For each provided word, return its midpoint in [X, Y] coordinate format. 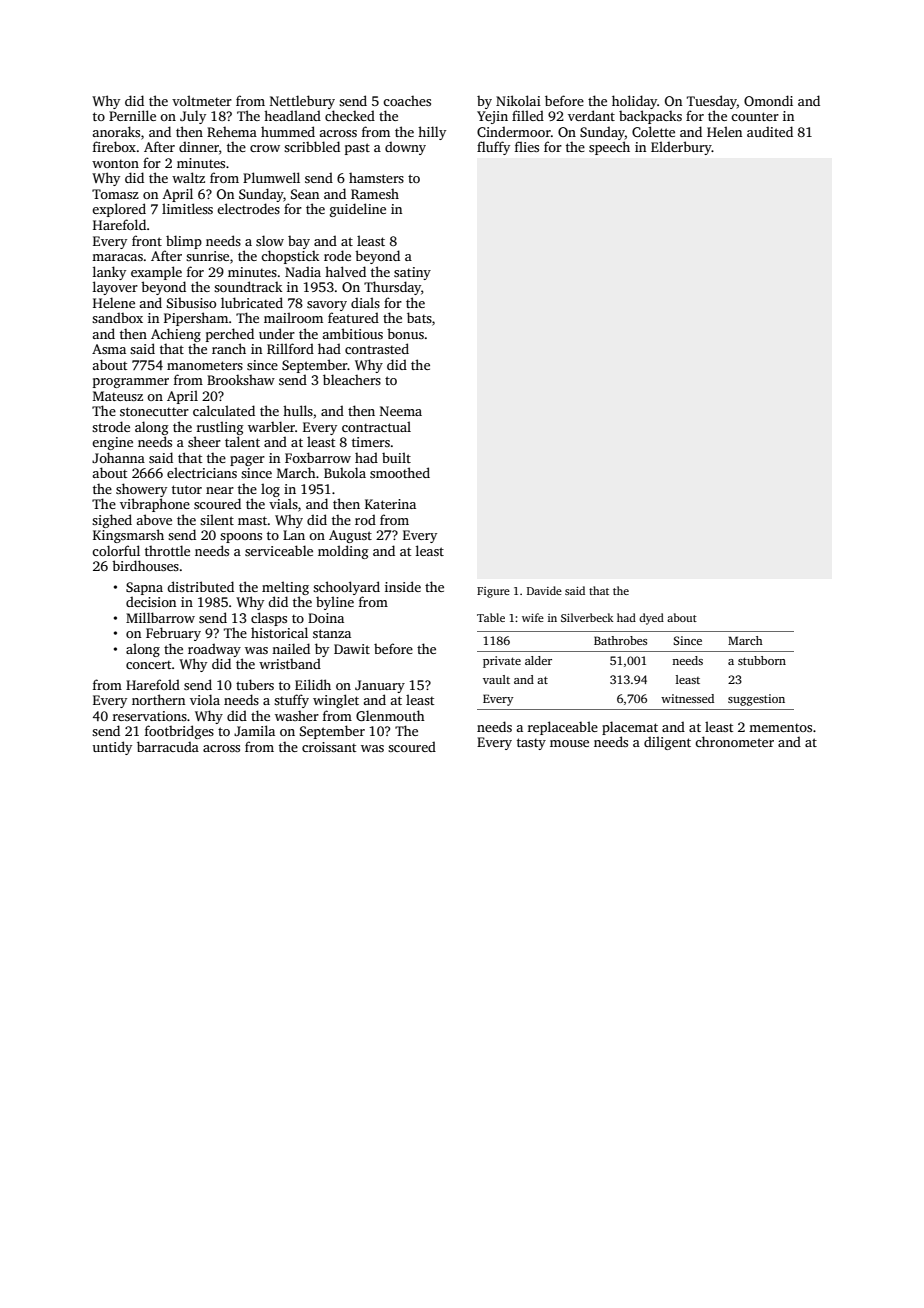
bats [419, 317]
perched [230, 335]
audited [770, 131]
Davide [544, 590]
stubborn [762, 660]
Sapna [144, 588]
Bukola [345, 472]
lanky [109, 273]
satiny [412, 273]
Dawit [352, 649]
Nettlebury [302, 102]
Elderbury [681, 148]
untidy [112, 748]
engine [112, 443]
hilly [432, 133]
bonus [405, 333]
